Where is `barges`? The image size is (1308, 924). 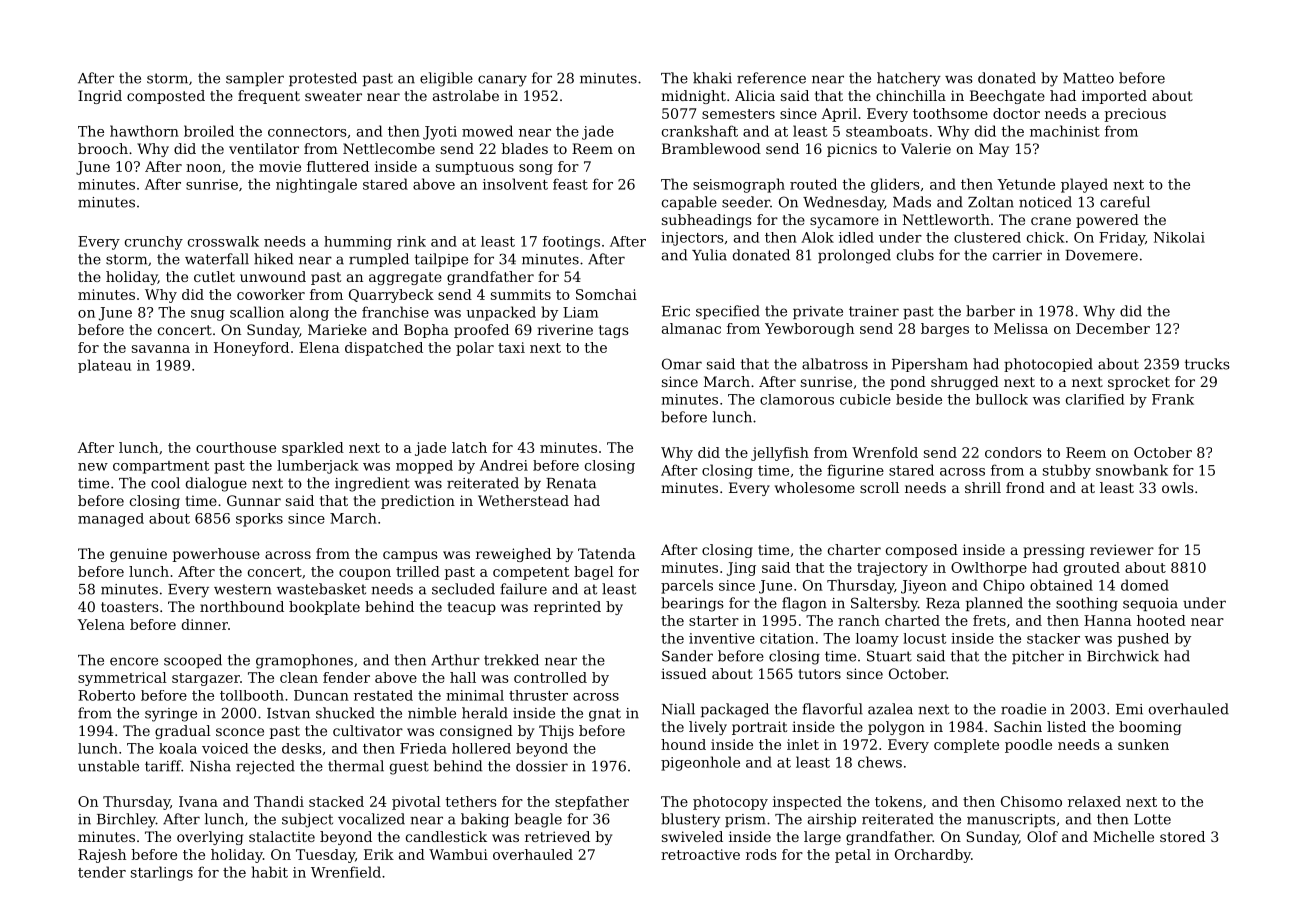
barges is located at coordinates (945, 330).
